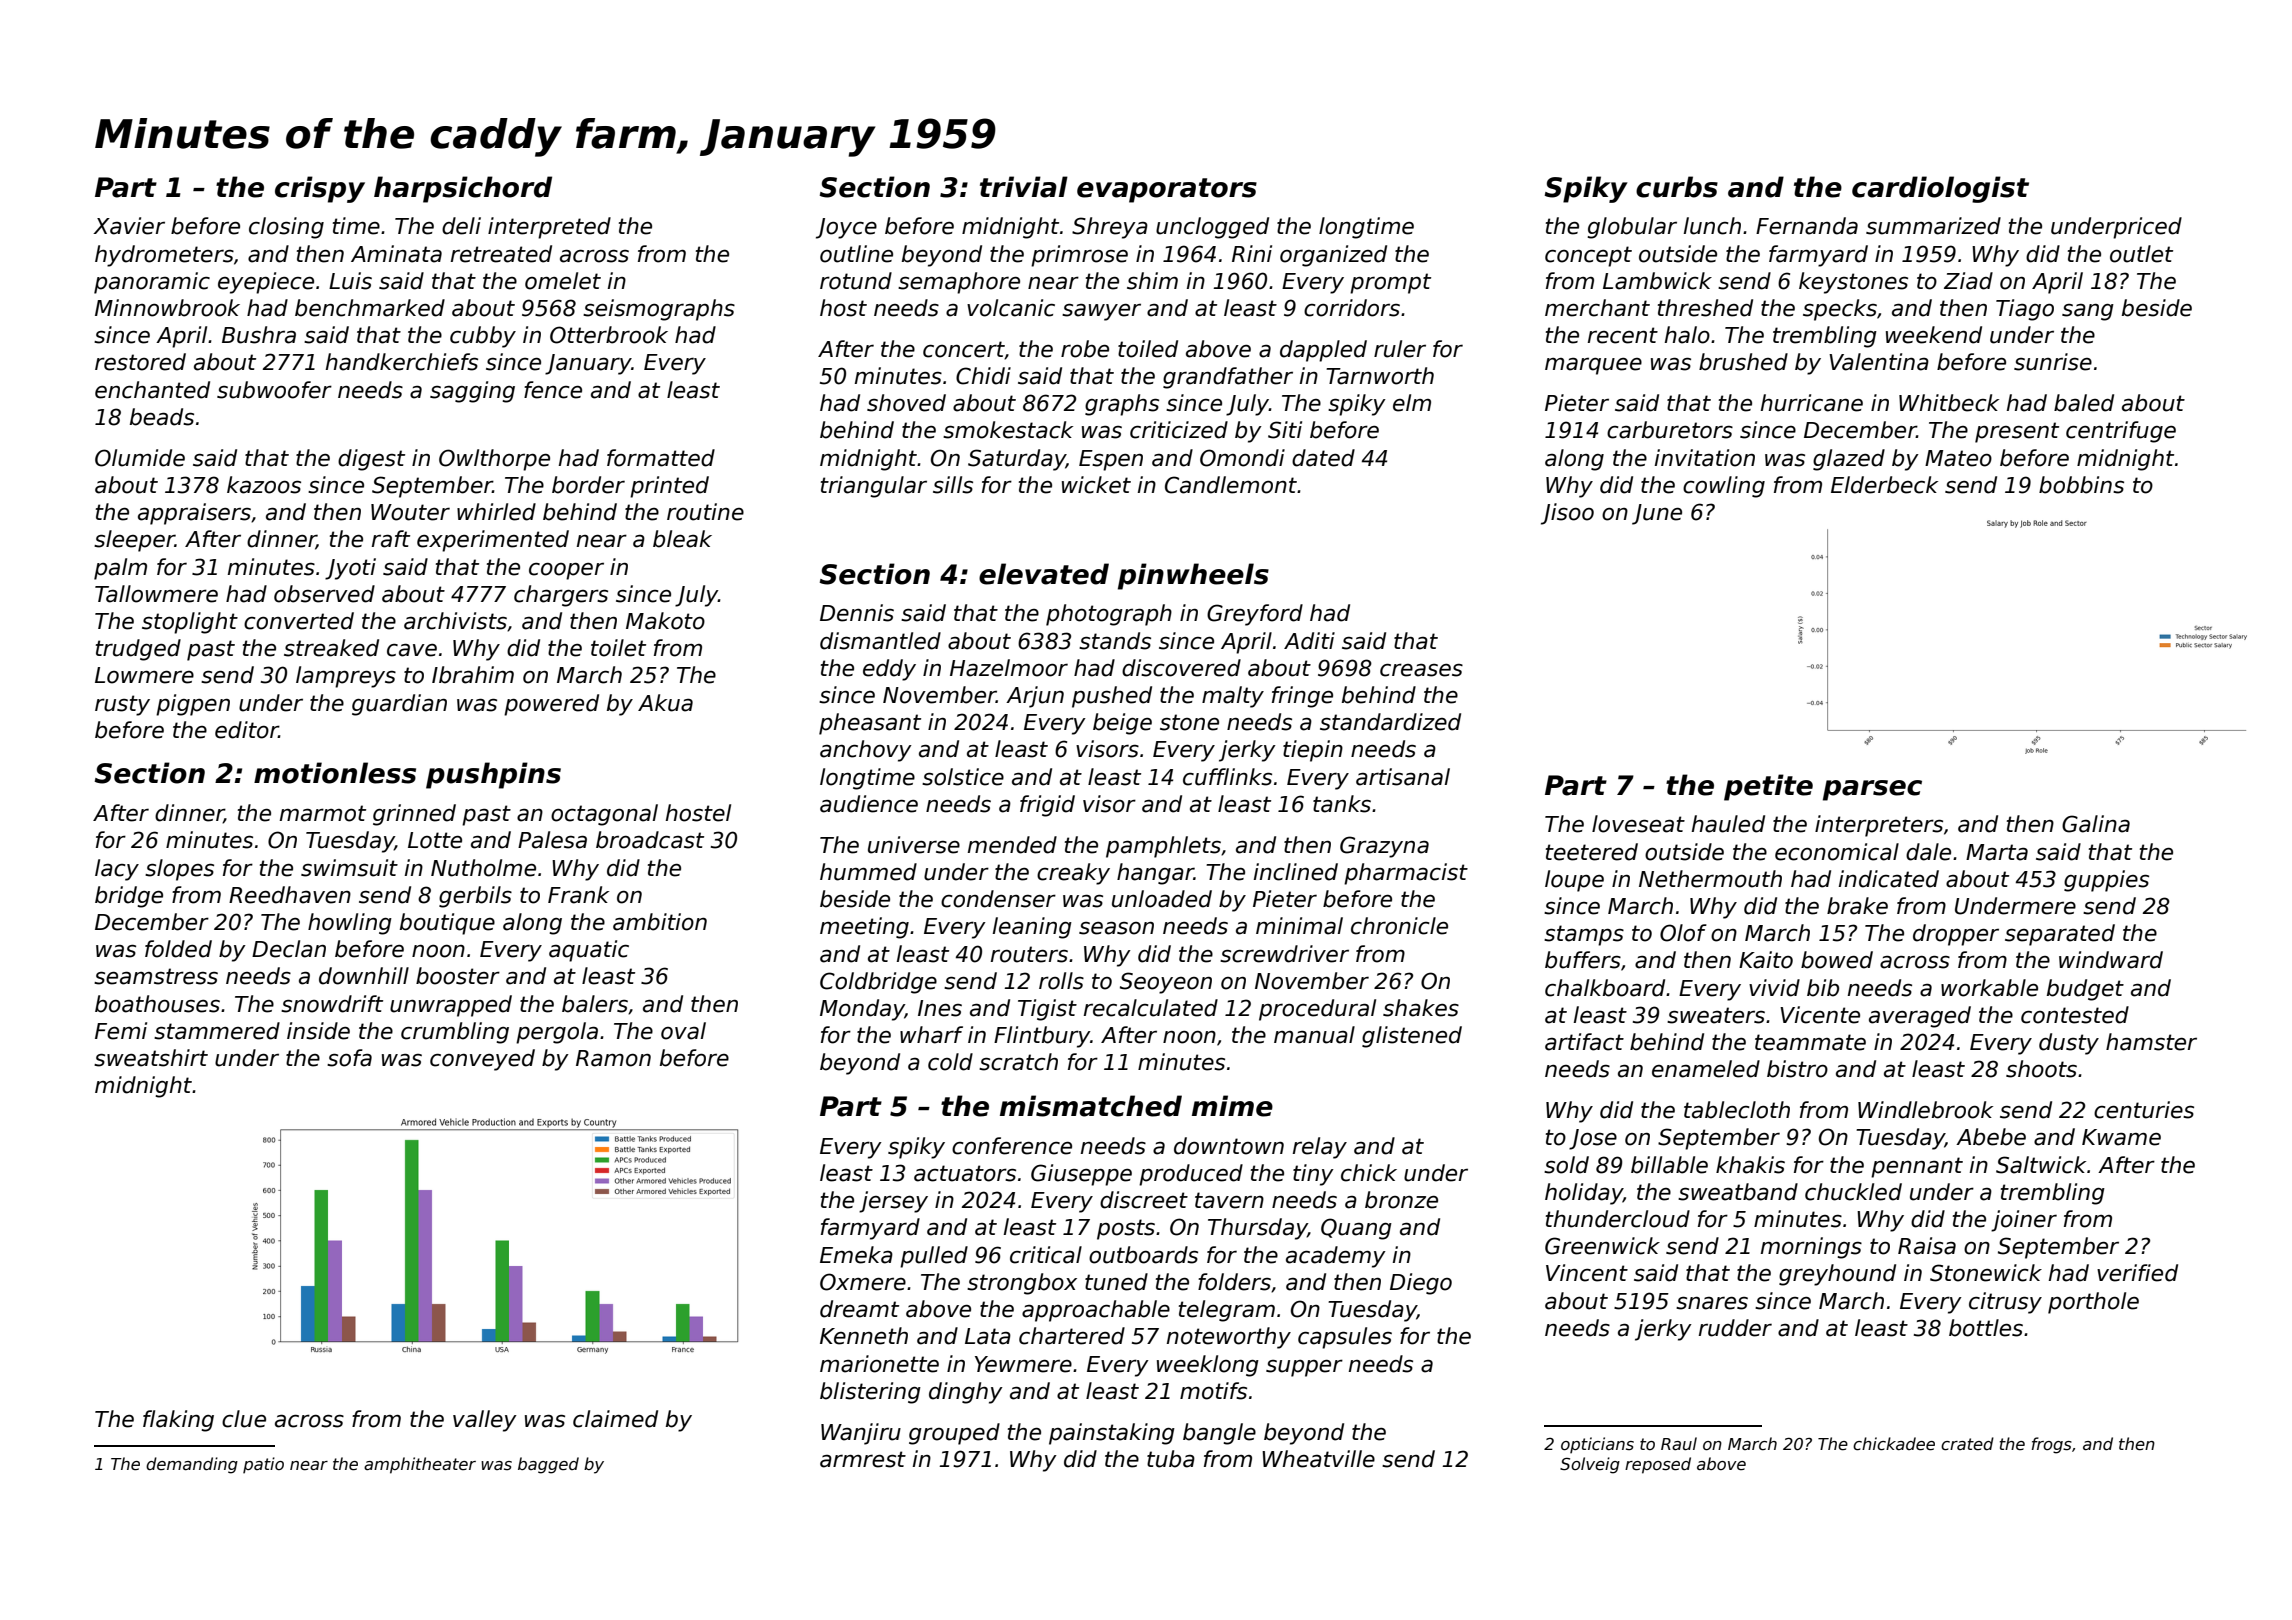 The image size is (2292, 1620). I want to click on clue, so click(244, 1419).
